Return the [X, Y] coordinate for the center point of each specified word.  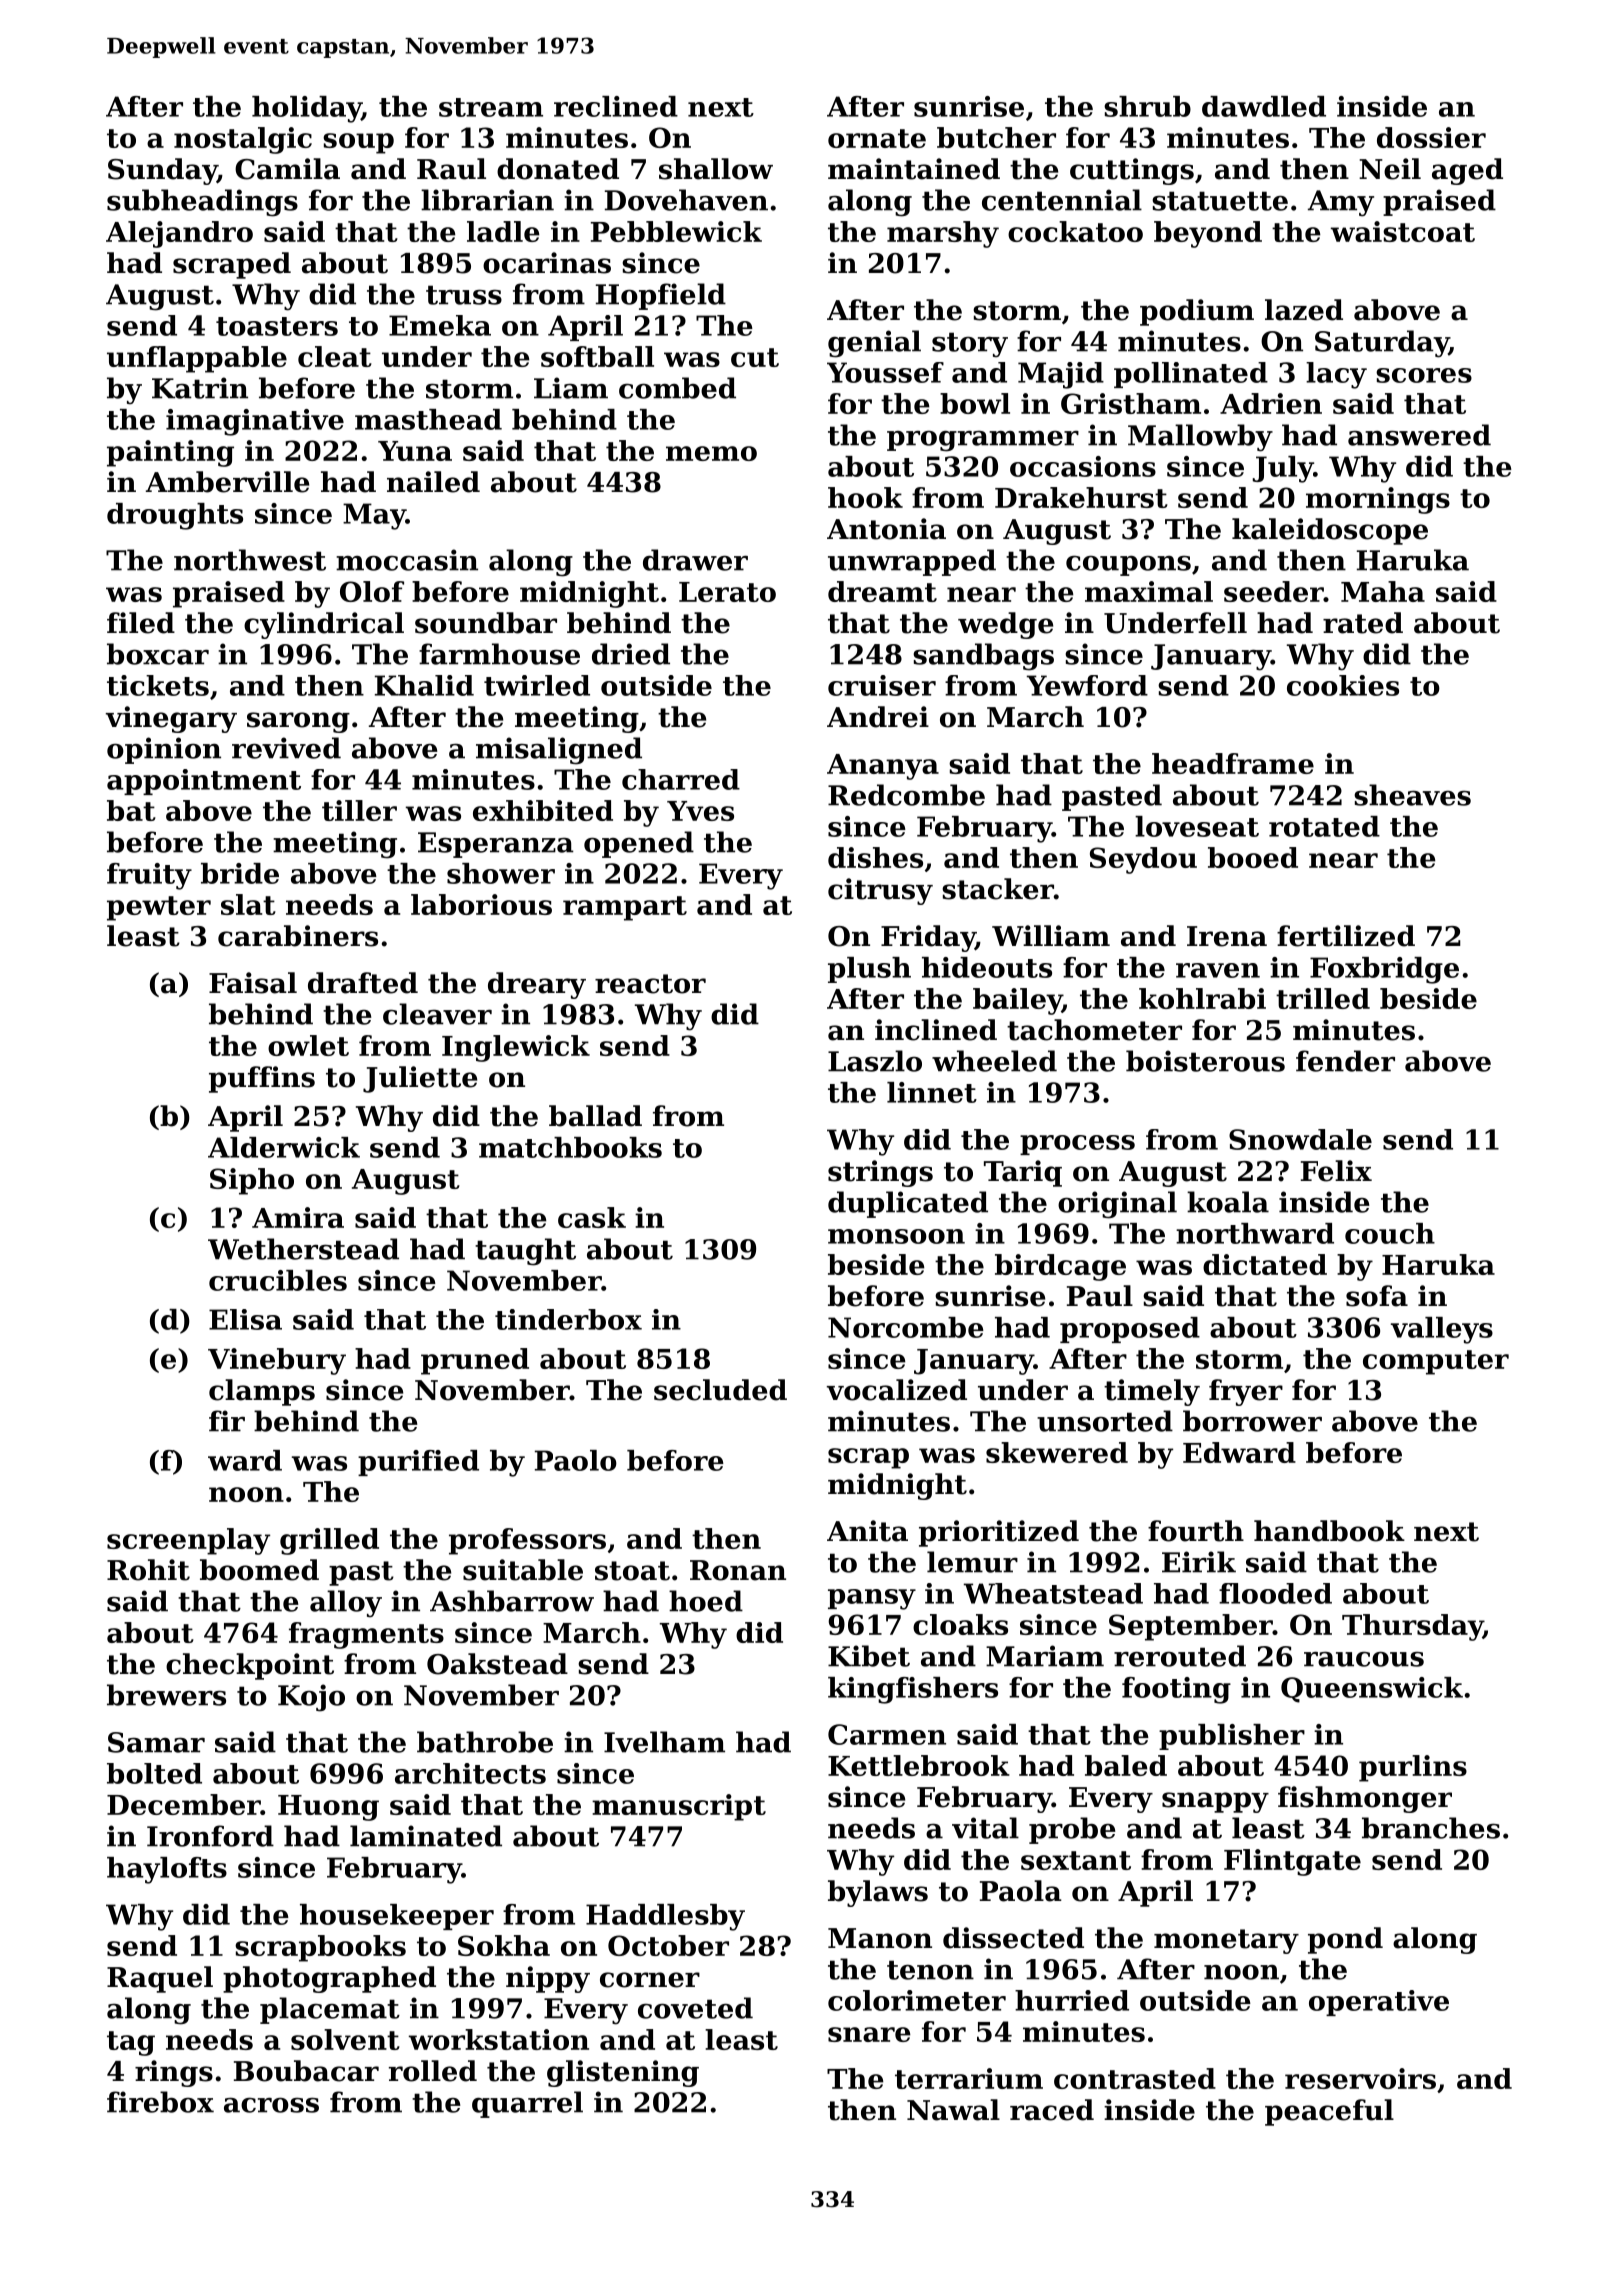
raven [1218, 970]
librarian [487, 200]
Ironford [210, 1836]
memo [711, 453]
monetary [1226, 1941]
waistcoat [1403, 231]
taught [525, 1252]
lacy [1336, 375]
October [668, 1945]
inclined [936, 1030]
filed [141, 623]
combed [677, 388]
